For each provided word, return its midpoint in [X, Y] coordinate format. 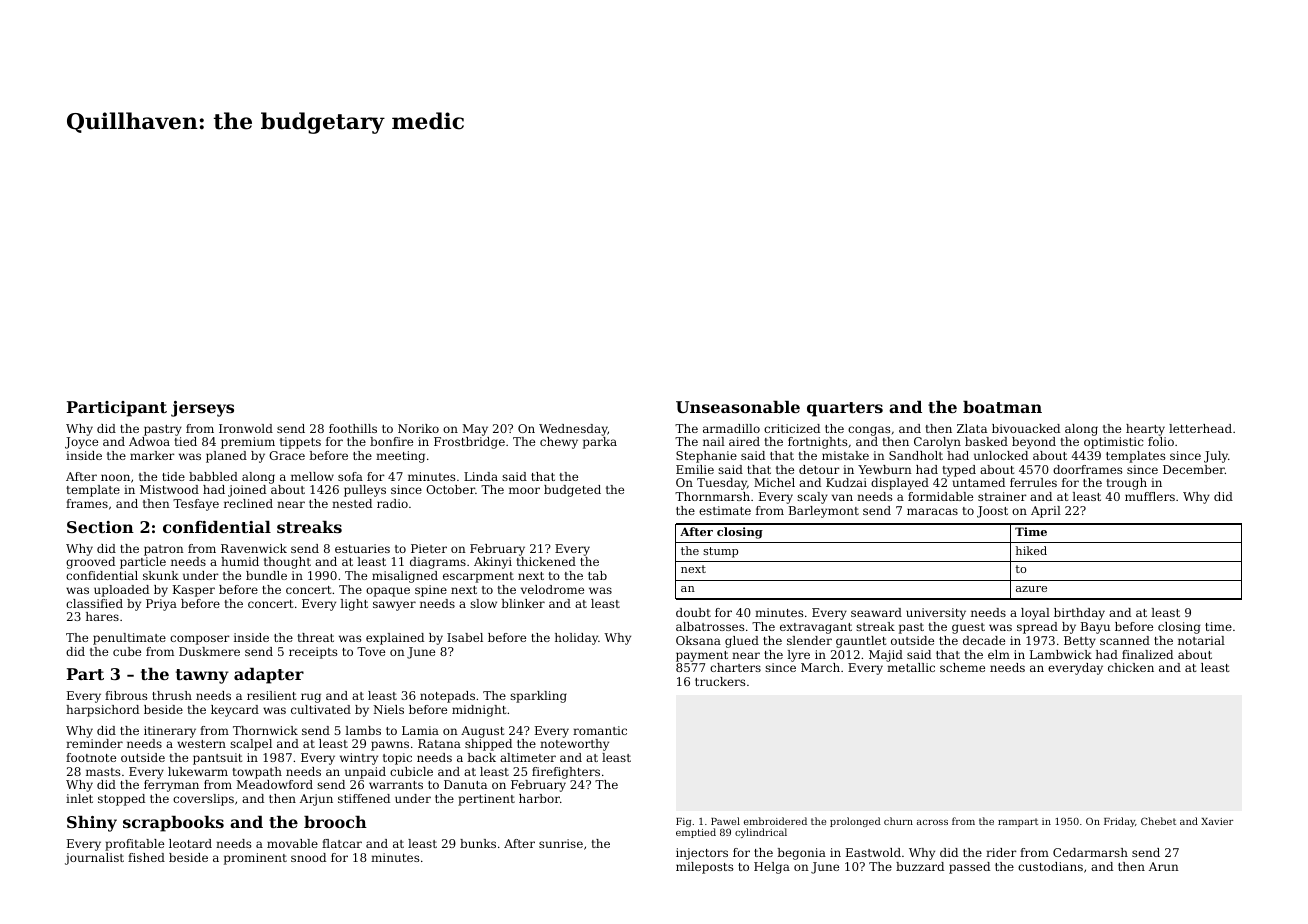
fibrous [126, 695]
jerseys [202, 409]
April [1046, 512]
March [820, 667]
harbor [539, 798]
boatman [1002, 407]
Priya [161, 605]
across [932, 822]
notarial [1201, 640]
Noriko [418, 428]
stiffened [364, 798]
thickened [546, 561]
